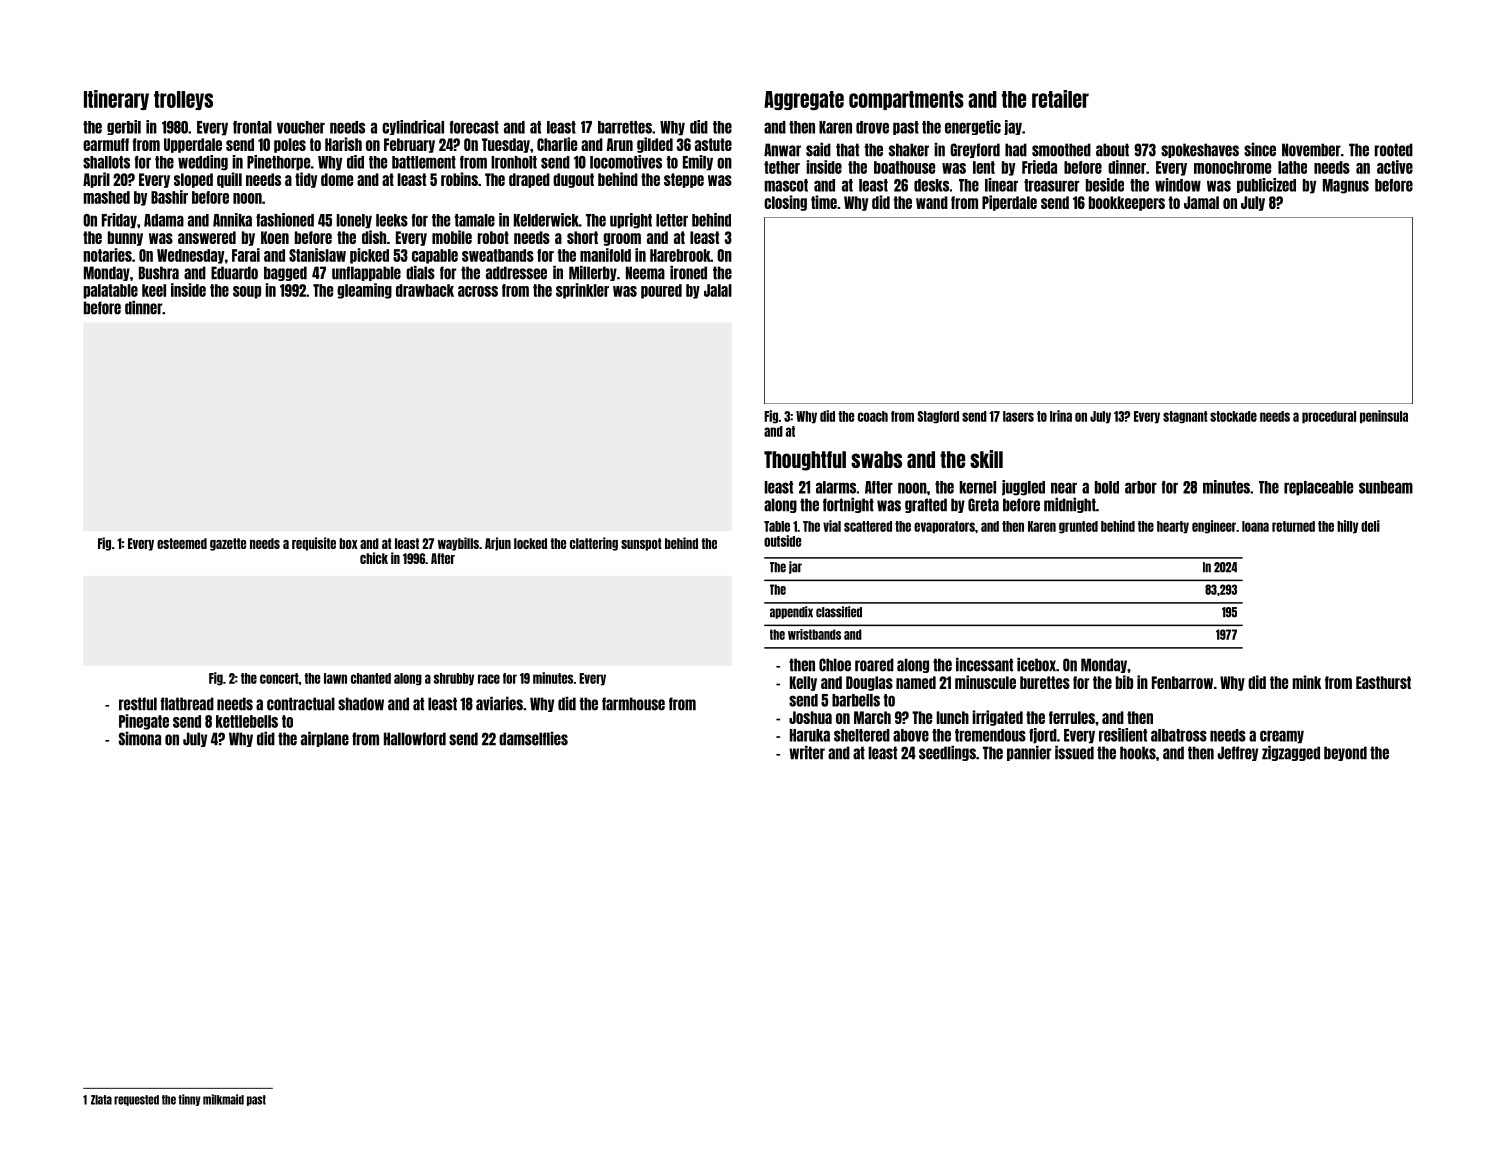  I want to click on esteemed, so click(182, 543).
